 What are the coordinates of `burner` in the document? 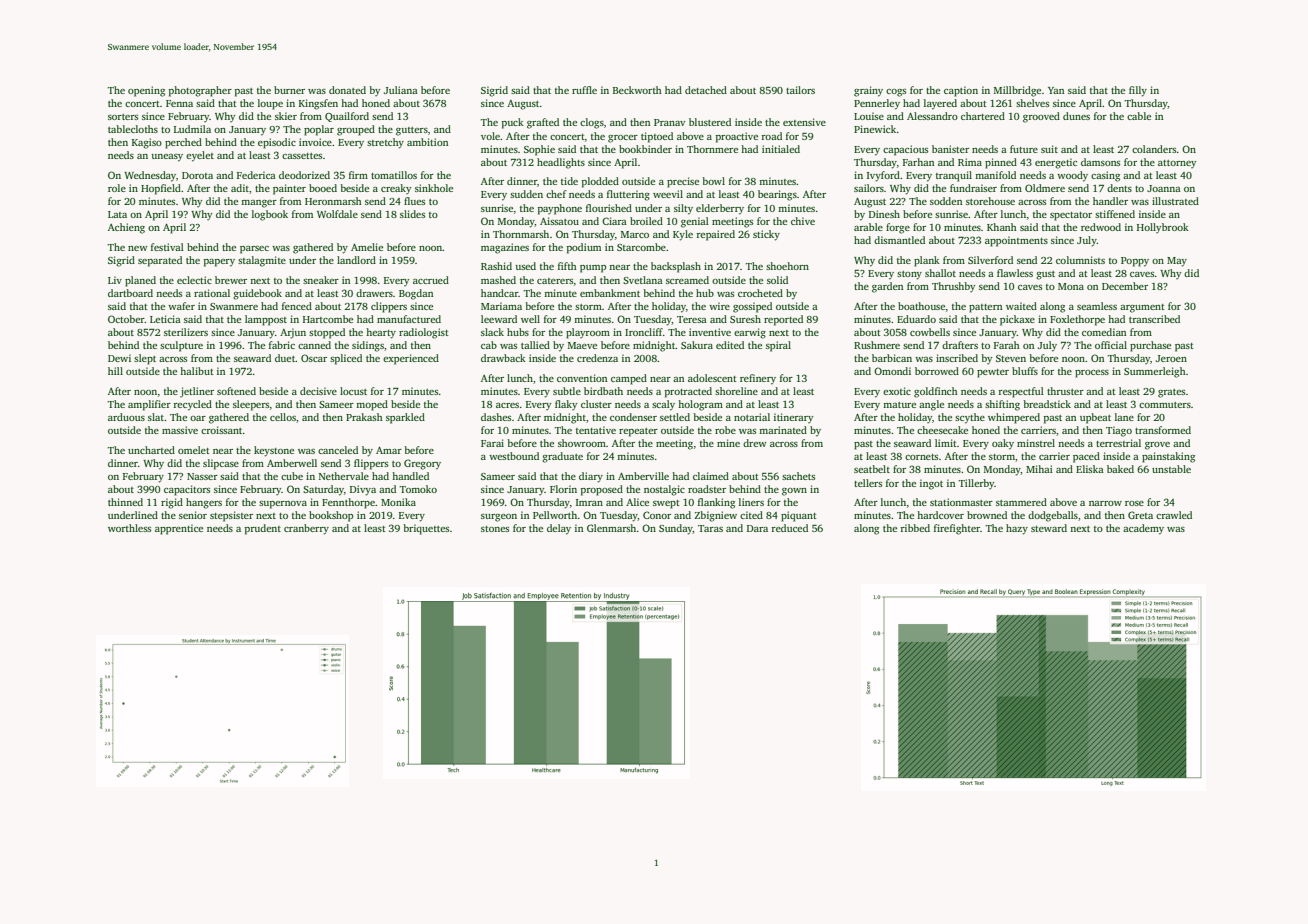 It's located at (289, 90).
